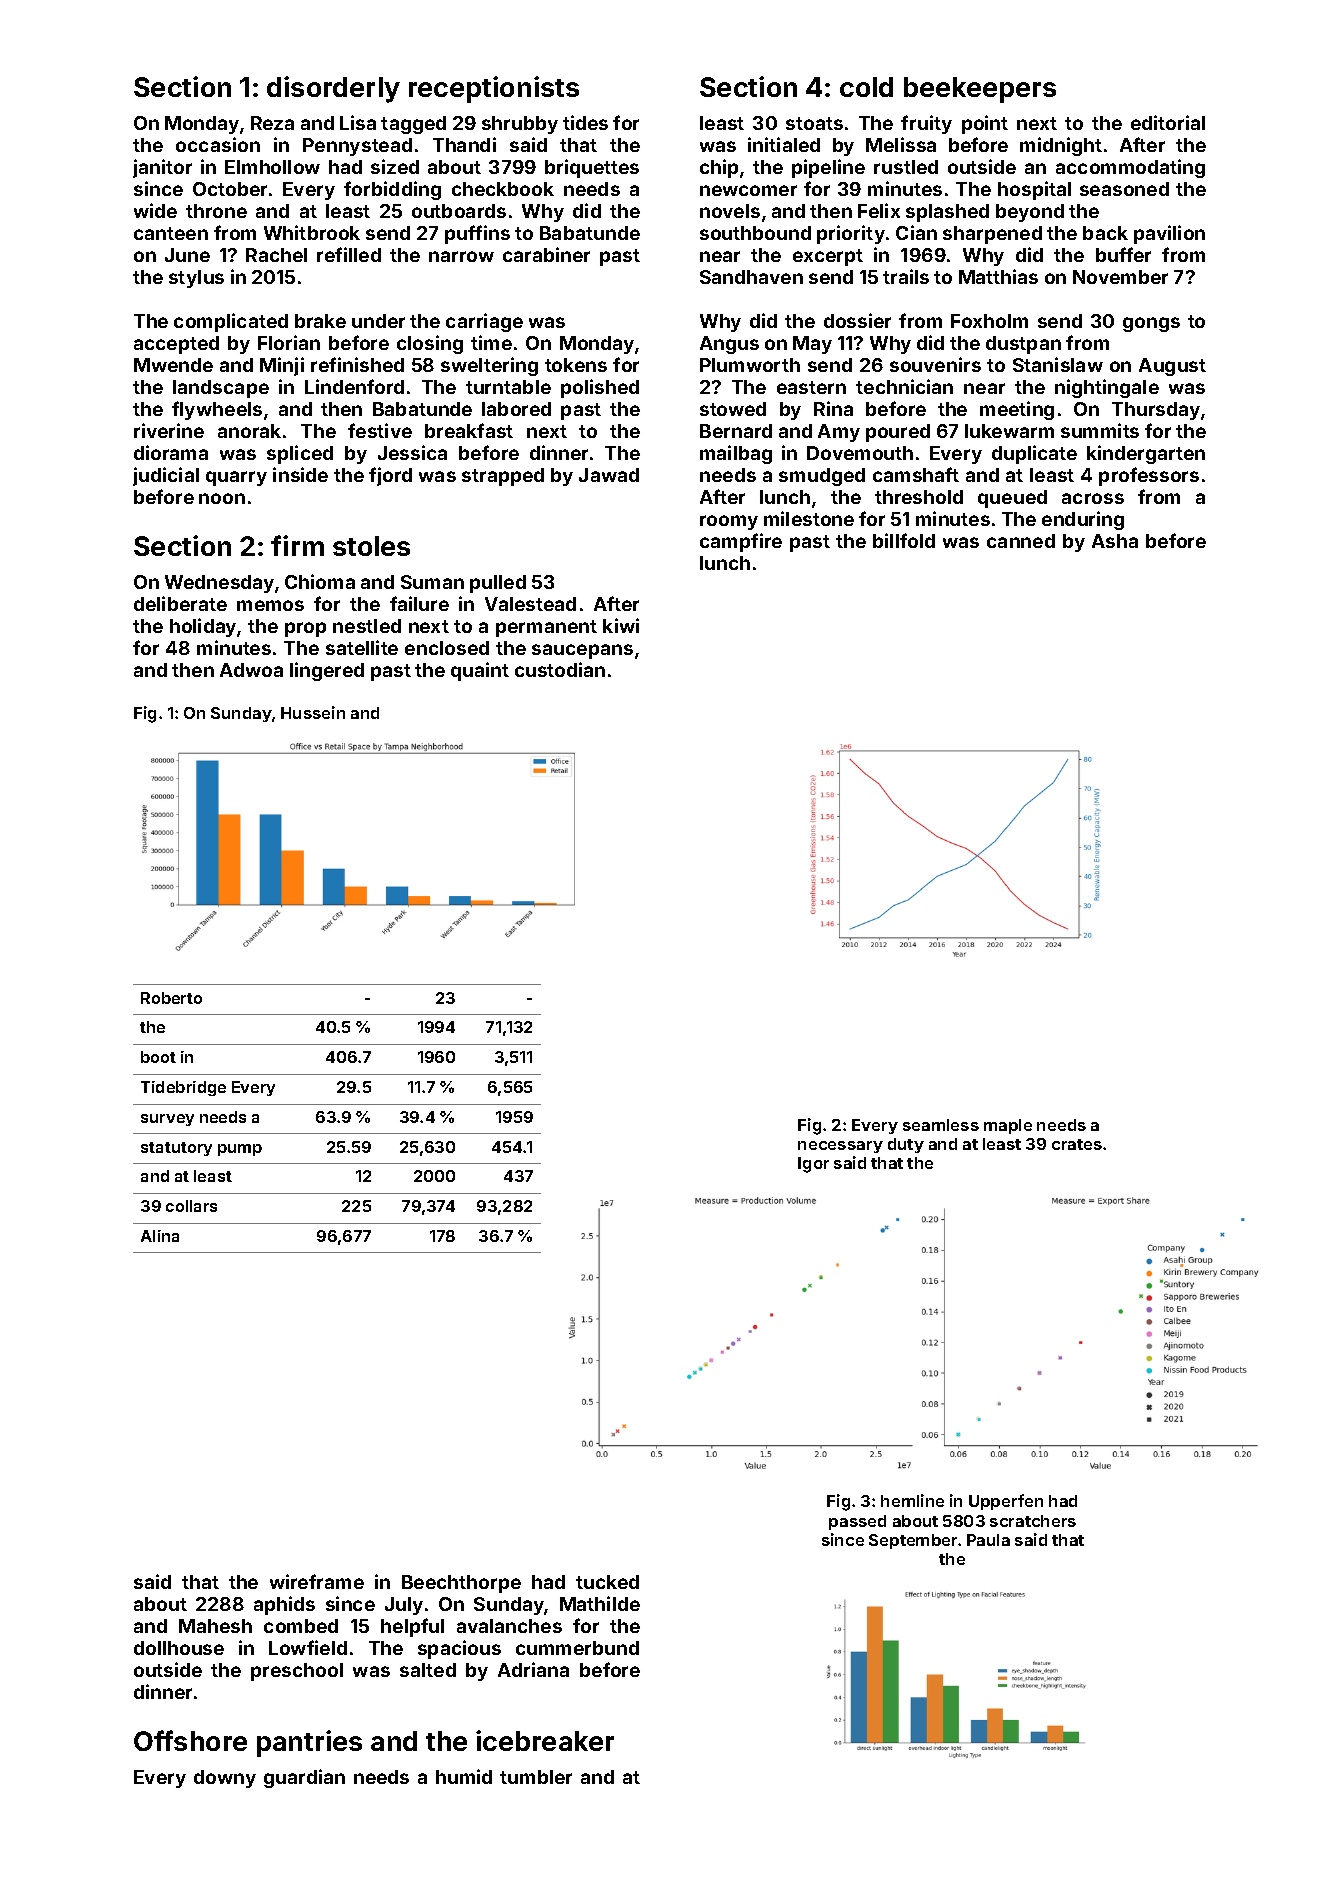 Image resolution: width=1340 pixels, height=1895 pixels. Describe the element at coordinates (980, 90) in the page. I see `beekeepers` at that location.
